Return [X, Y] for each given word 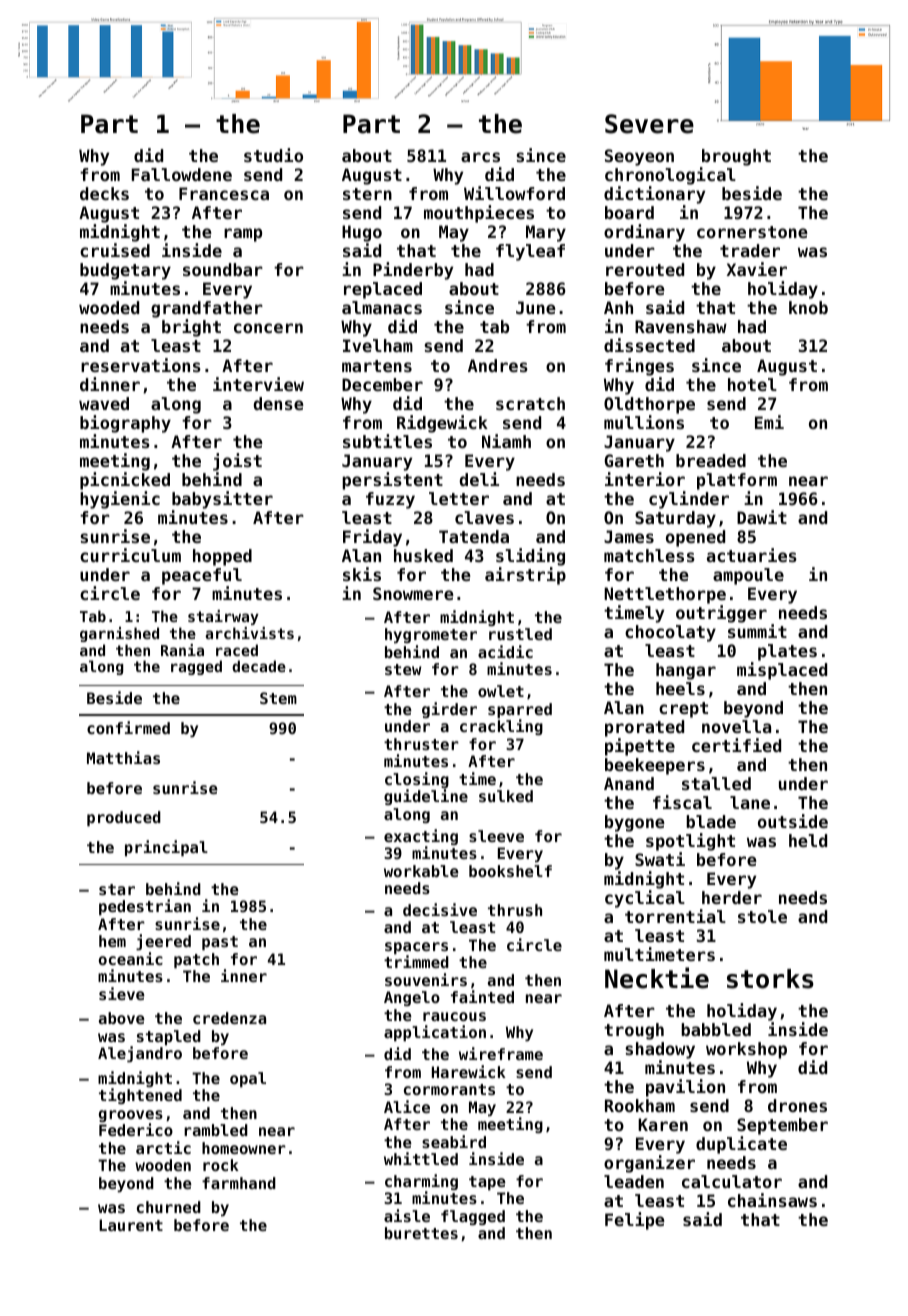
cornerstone [752, 232]
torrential [675, 916]
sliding [530, 557]
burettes [421, 1233]
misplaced [782, 671]
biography [125, 424]
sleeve [496, 836]
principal [166, 848]
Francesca [224, 193]
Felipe [635, 1221]
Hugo [362, 233]
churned [169, 1207]
